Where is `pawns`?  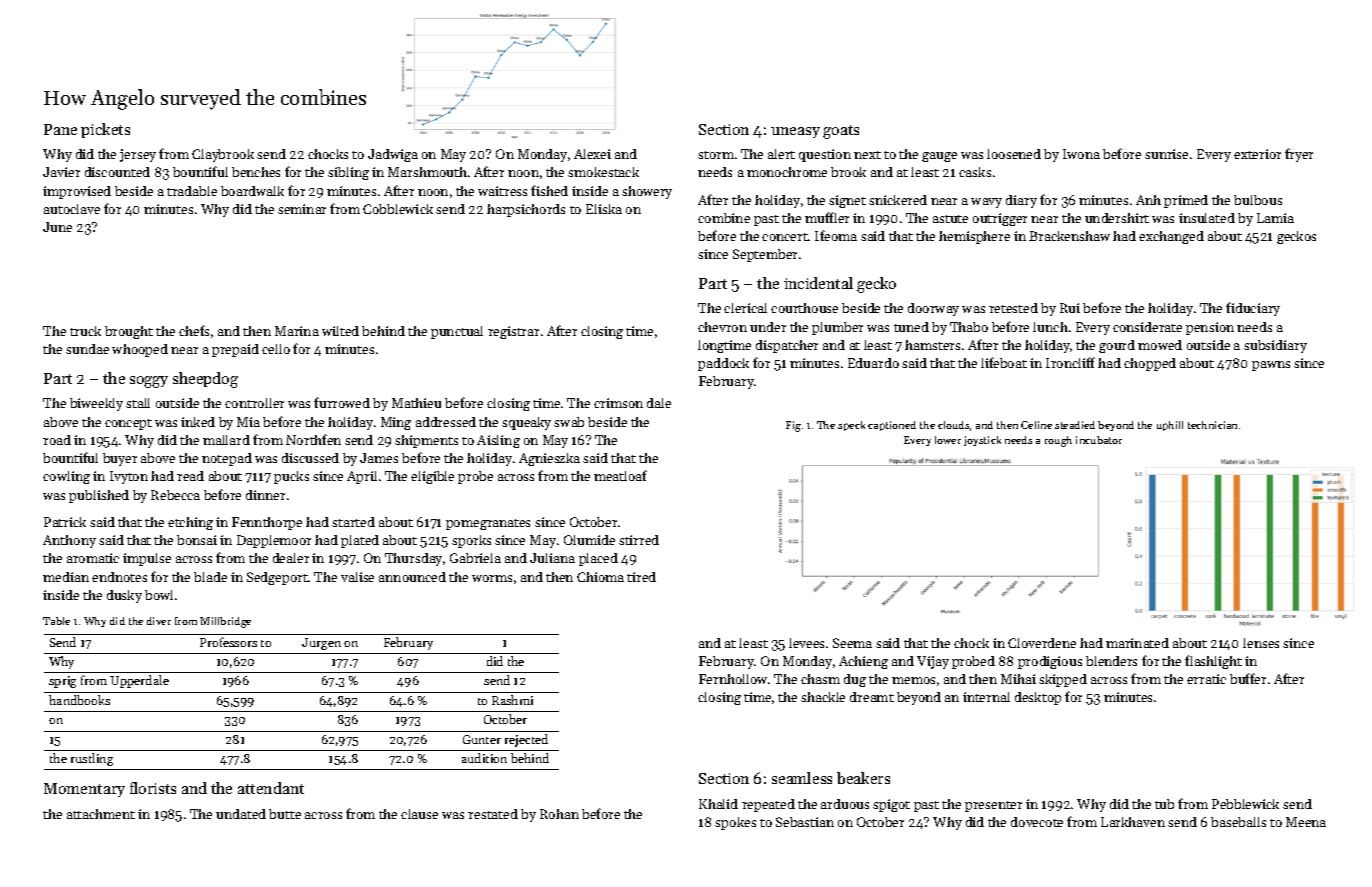 pawns is located at coordinates (1271, 366).
